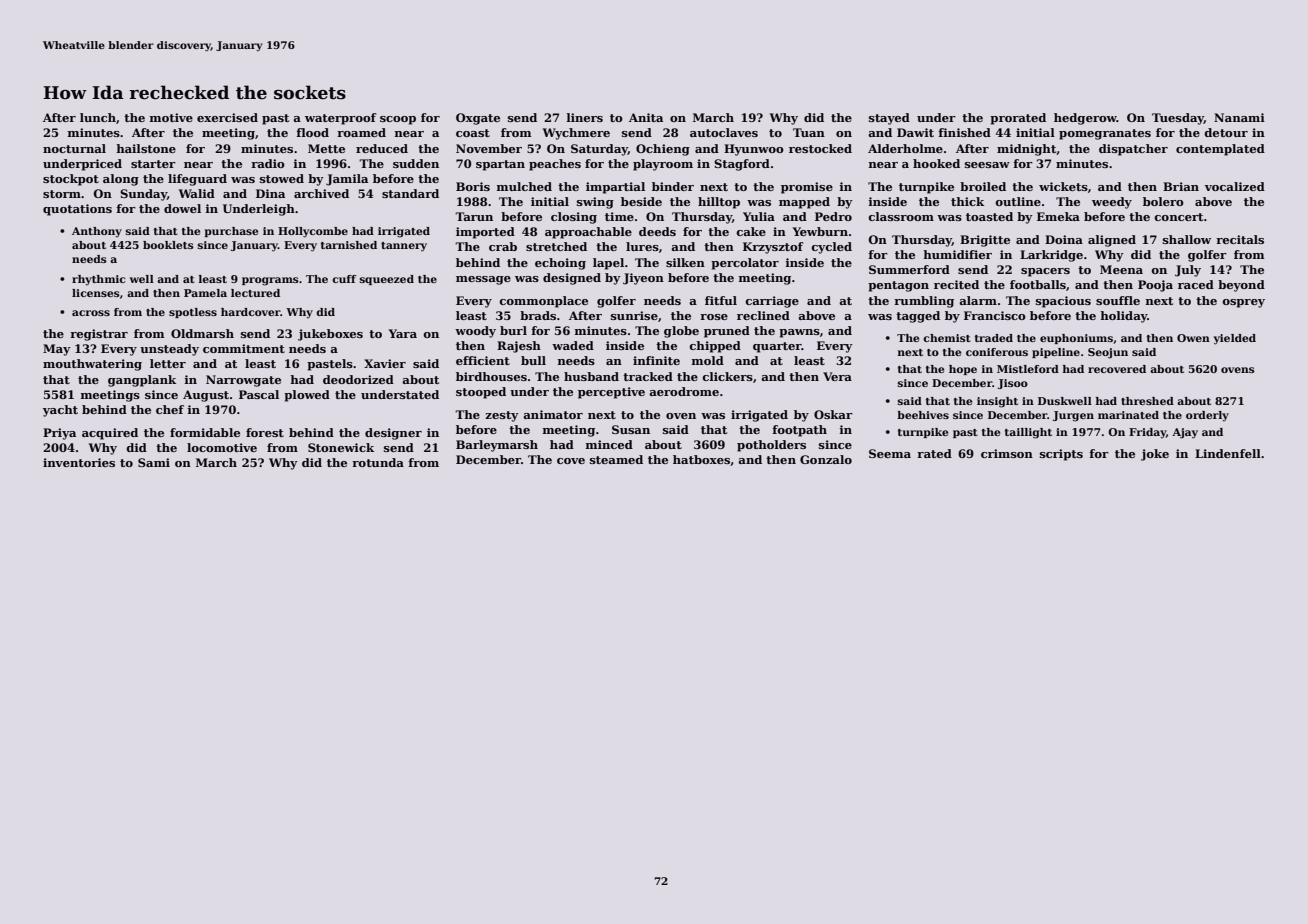  What do you see at coordinates (573, 345) in the image?
I see `waded` at bounding box center [573, 345].
